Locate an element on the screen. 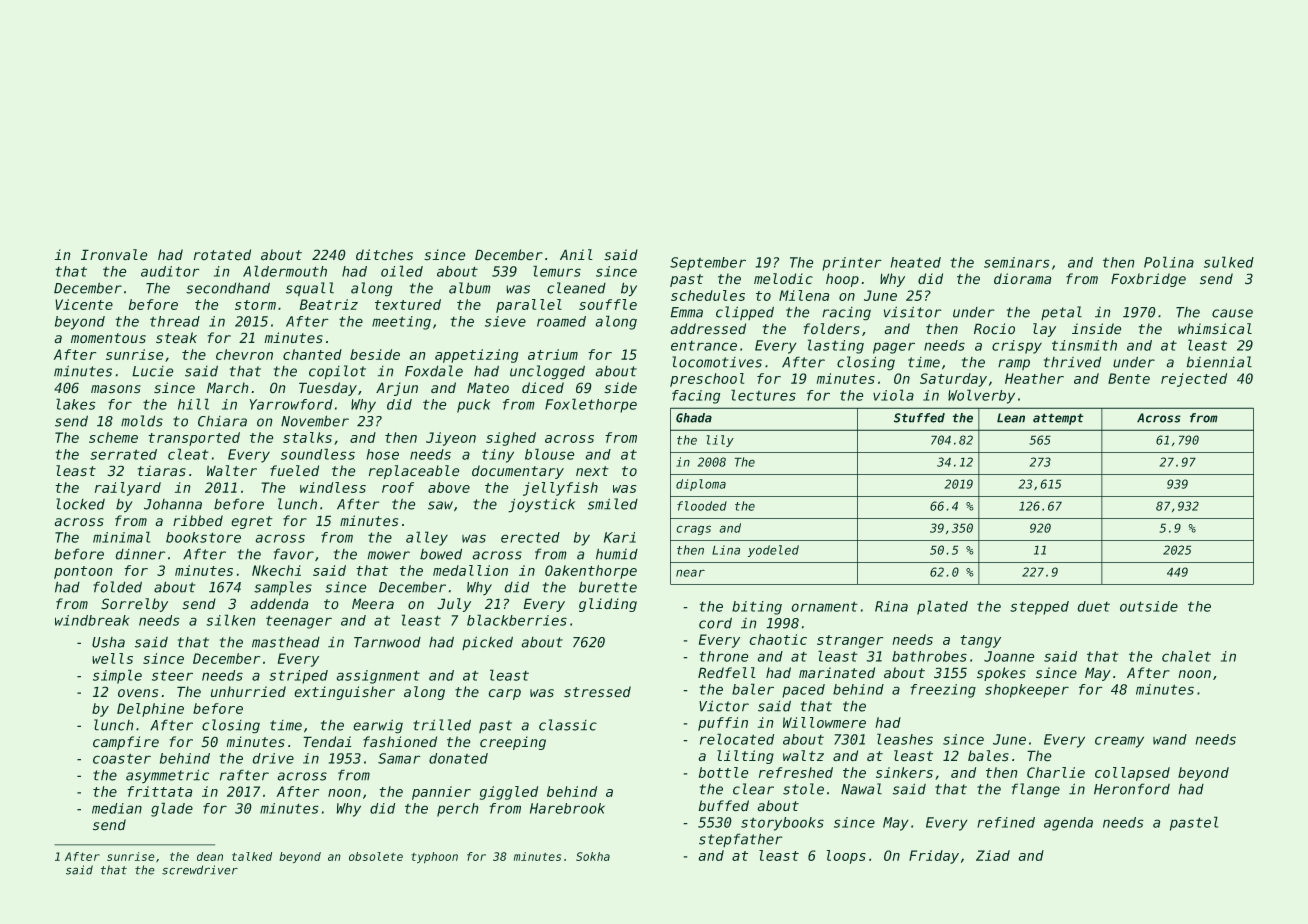 The width and height of the screenshot is (1308, 924). wells is located at coordinates (112, 658).
